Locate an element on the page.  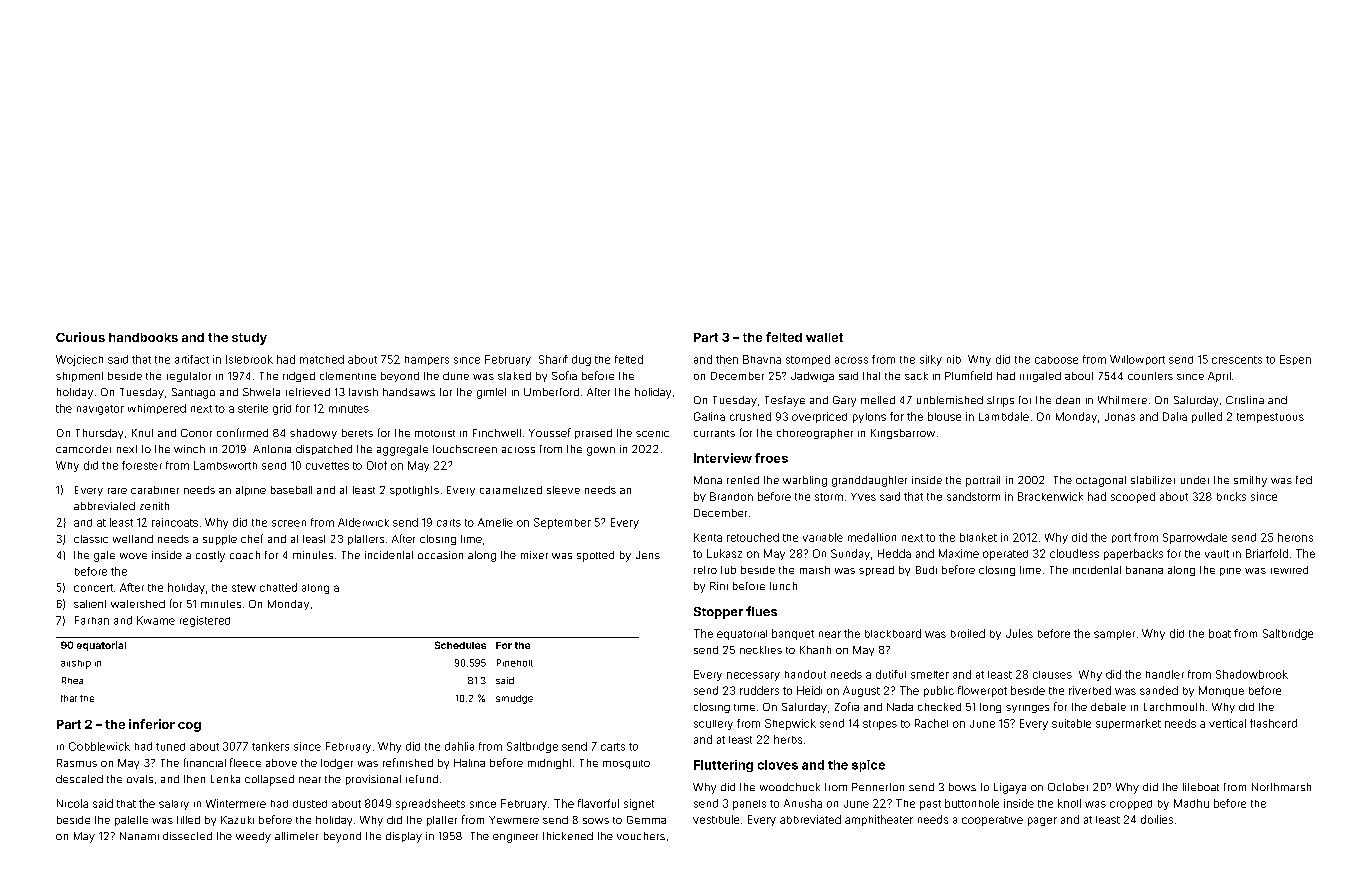
Jadwiga is located at coordinates (812, 377).
